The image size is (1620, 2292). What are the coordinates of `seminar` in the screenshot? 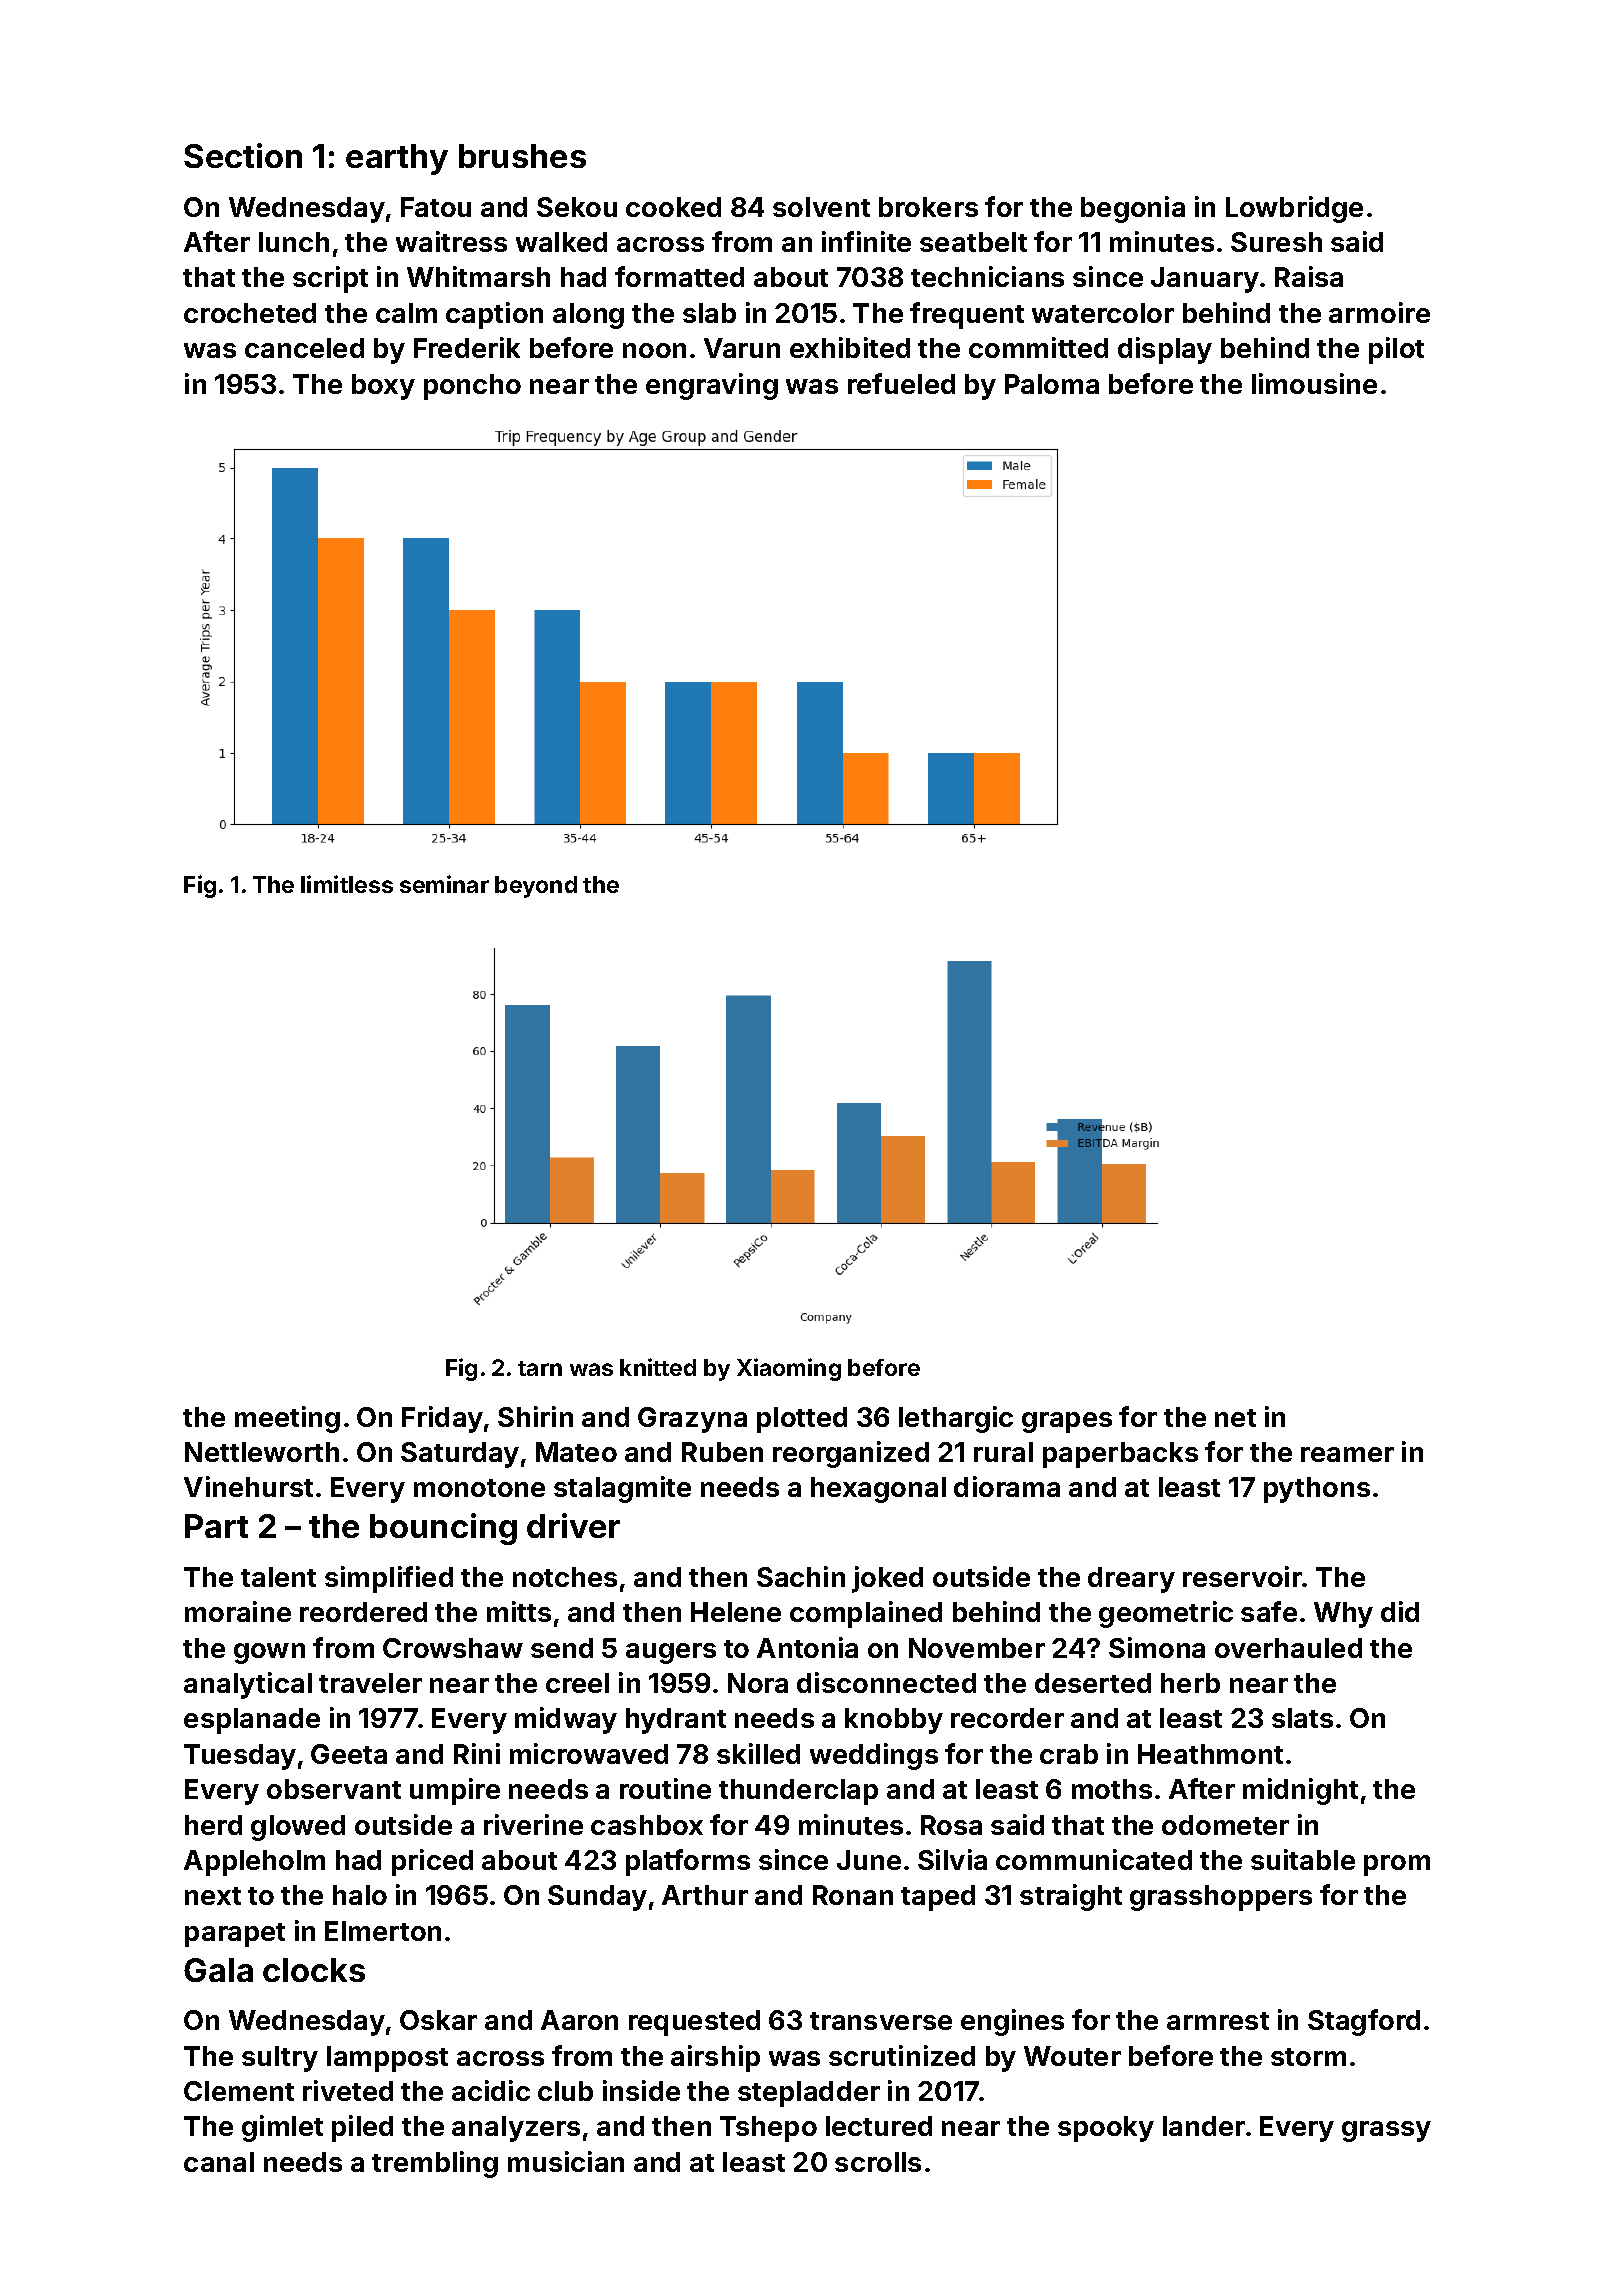 It's located at (444, 884).
